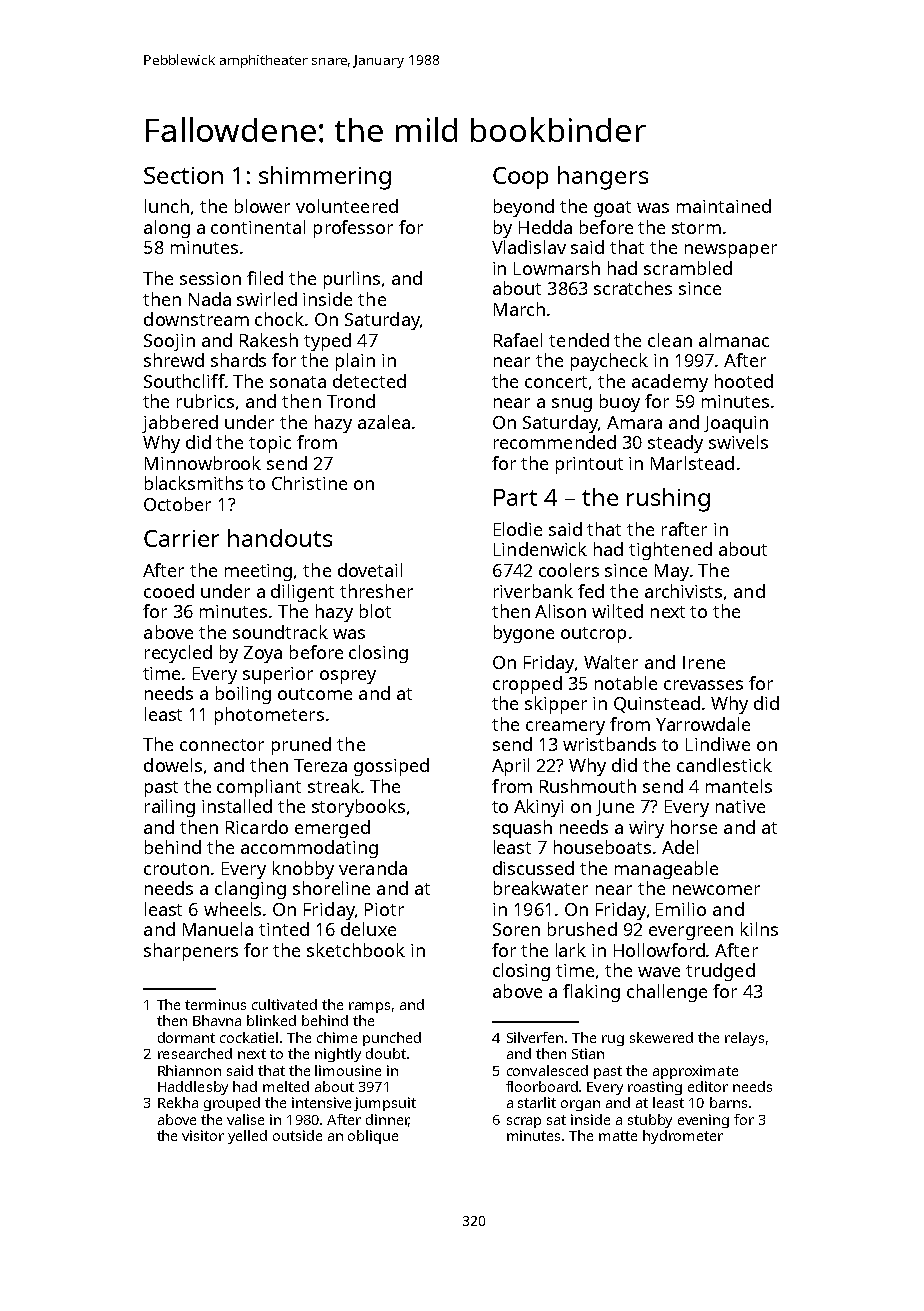 The height and width of the page is (1311, 924). I want to click on scrap, so click(524, 1122).
